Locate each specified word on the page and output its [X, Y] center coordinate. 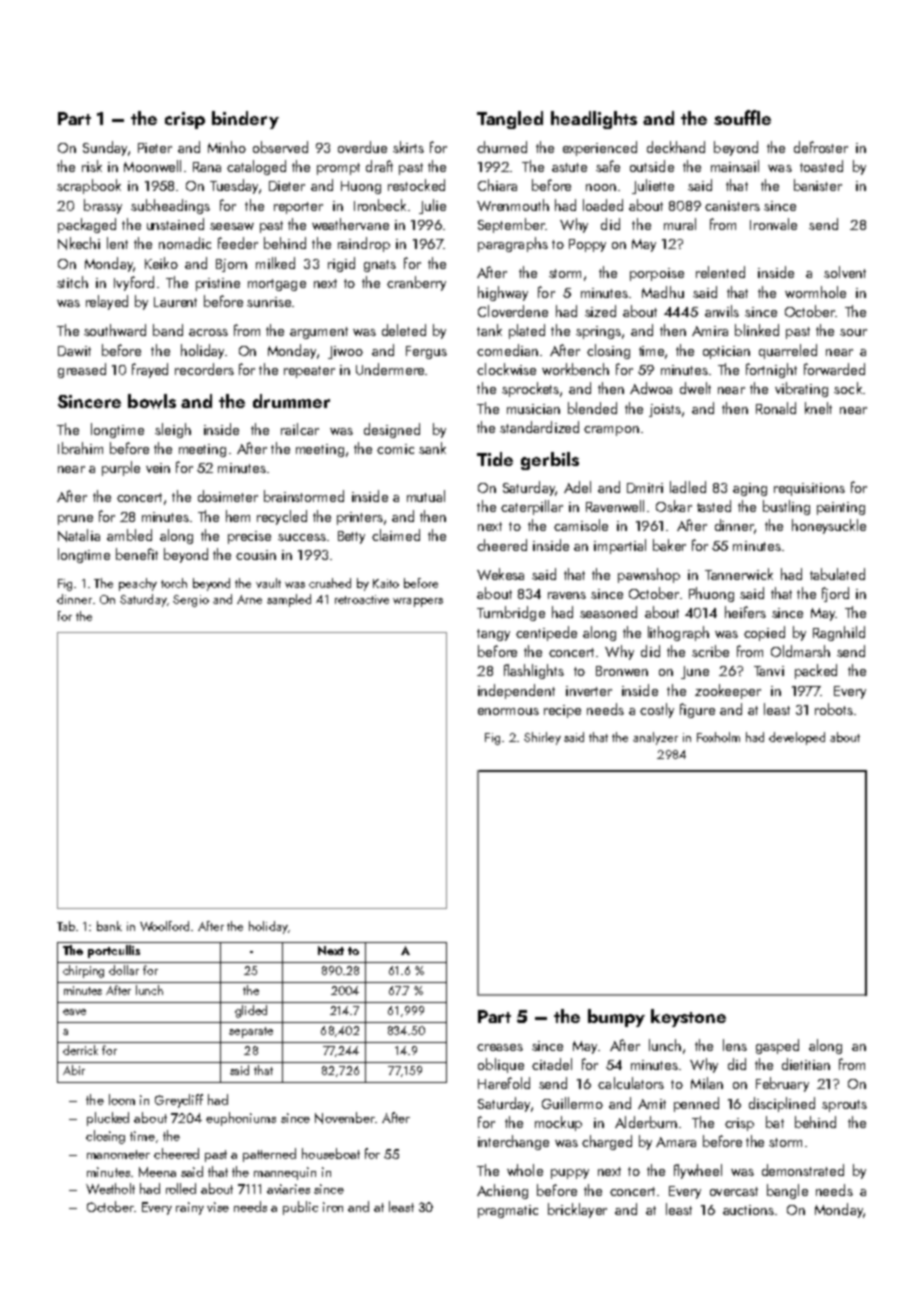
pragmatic [508, 1211]
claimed [396, 535]
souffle [742, 117]
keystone [688, 1018]
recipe [562, 711]
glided [251, 1011]
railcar [300, 429]
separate [251, 1032]
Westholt [110, 1188]
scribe [710, 651]
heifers [745, 612]
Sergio [191, 601]
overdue [362, 147]
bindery [245, 120]
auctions [748, 1210]
